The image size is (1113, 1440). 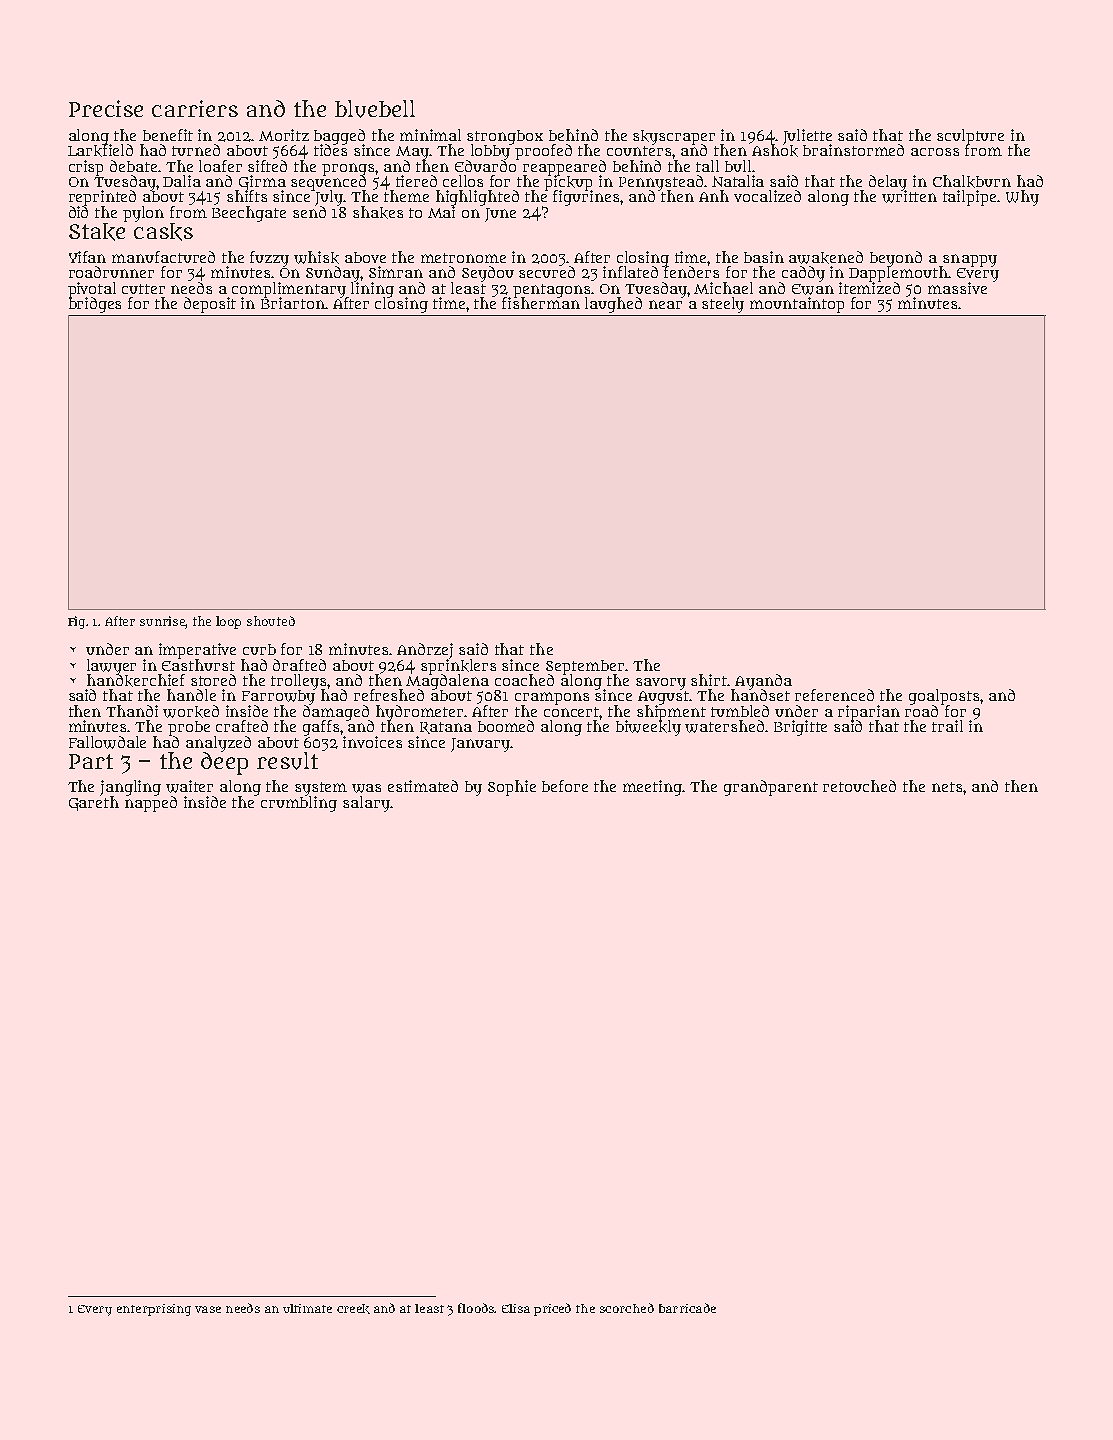 I want to click on shirt, so click(x=709, y=680).
